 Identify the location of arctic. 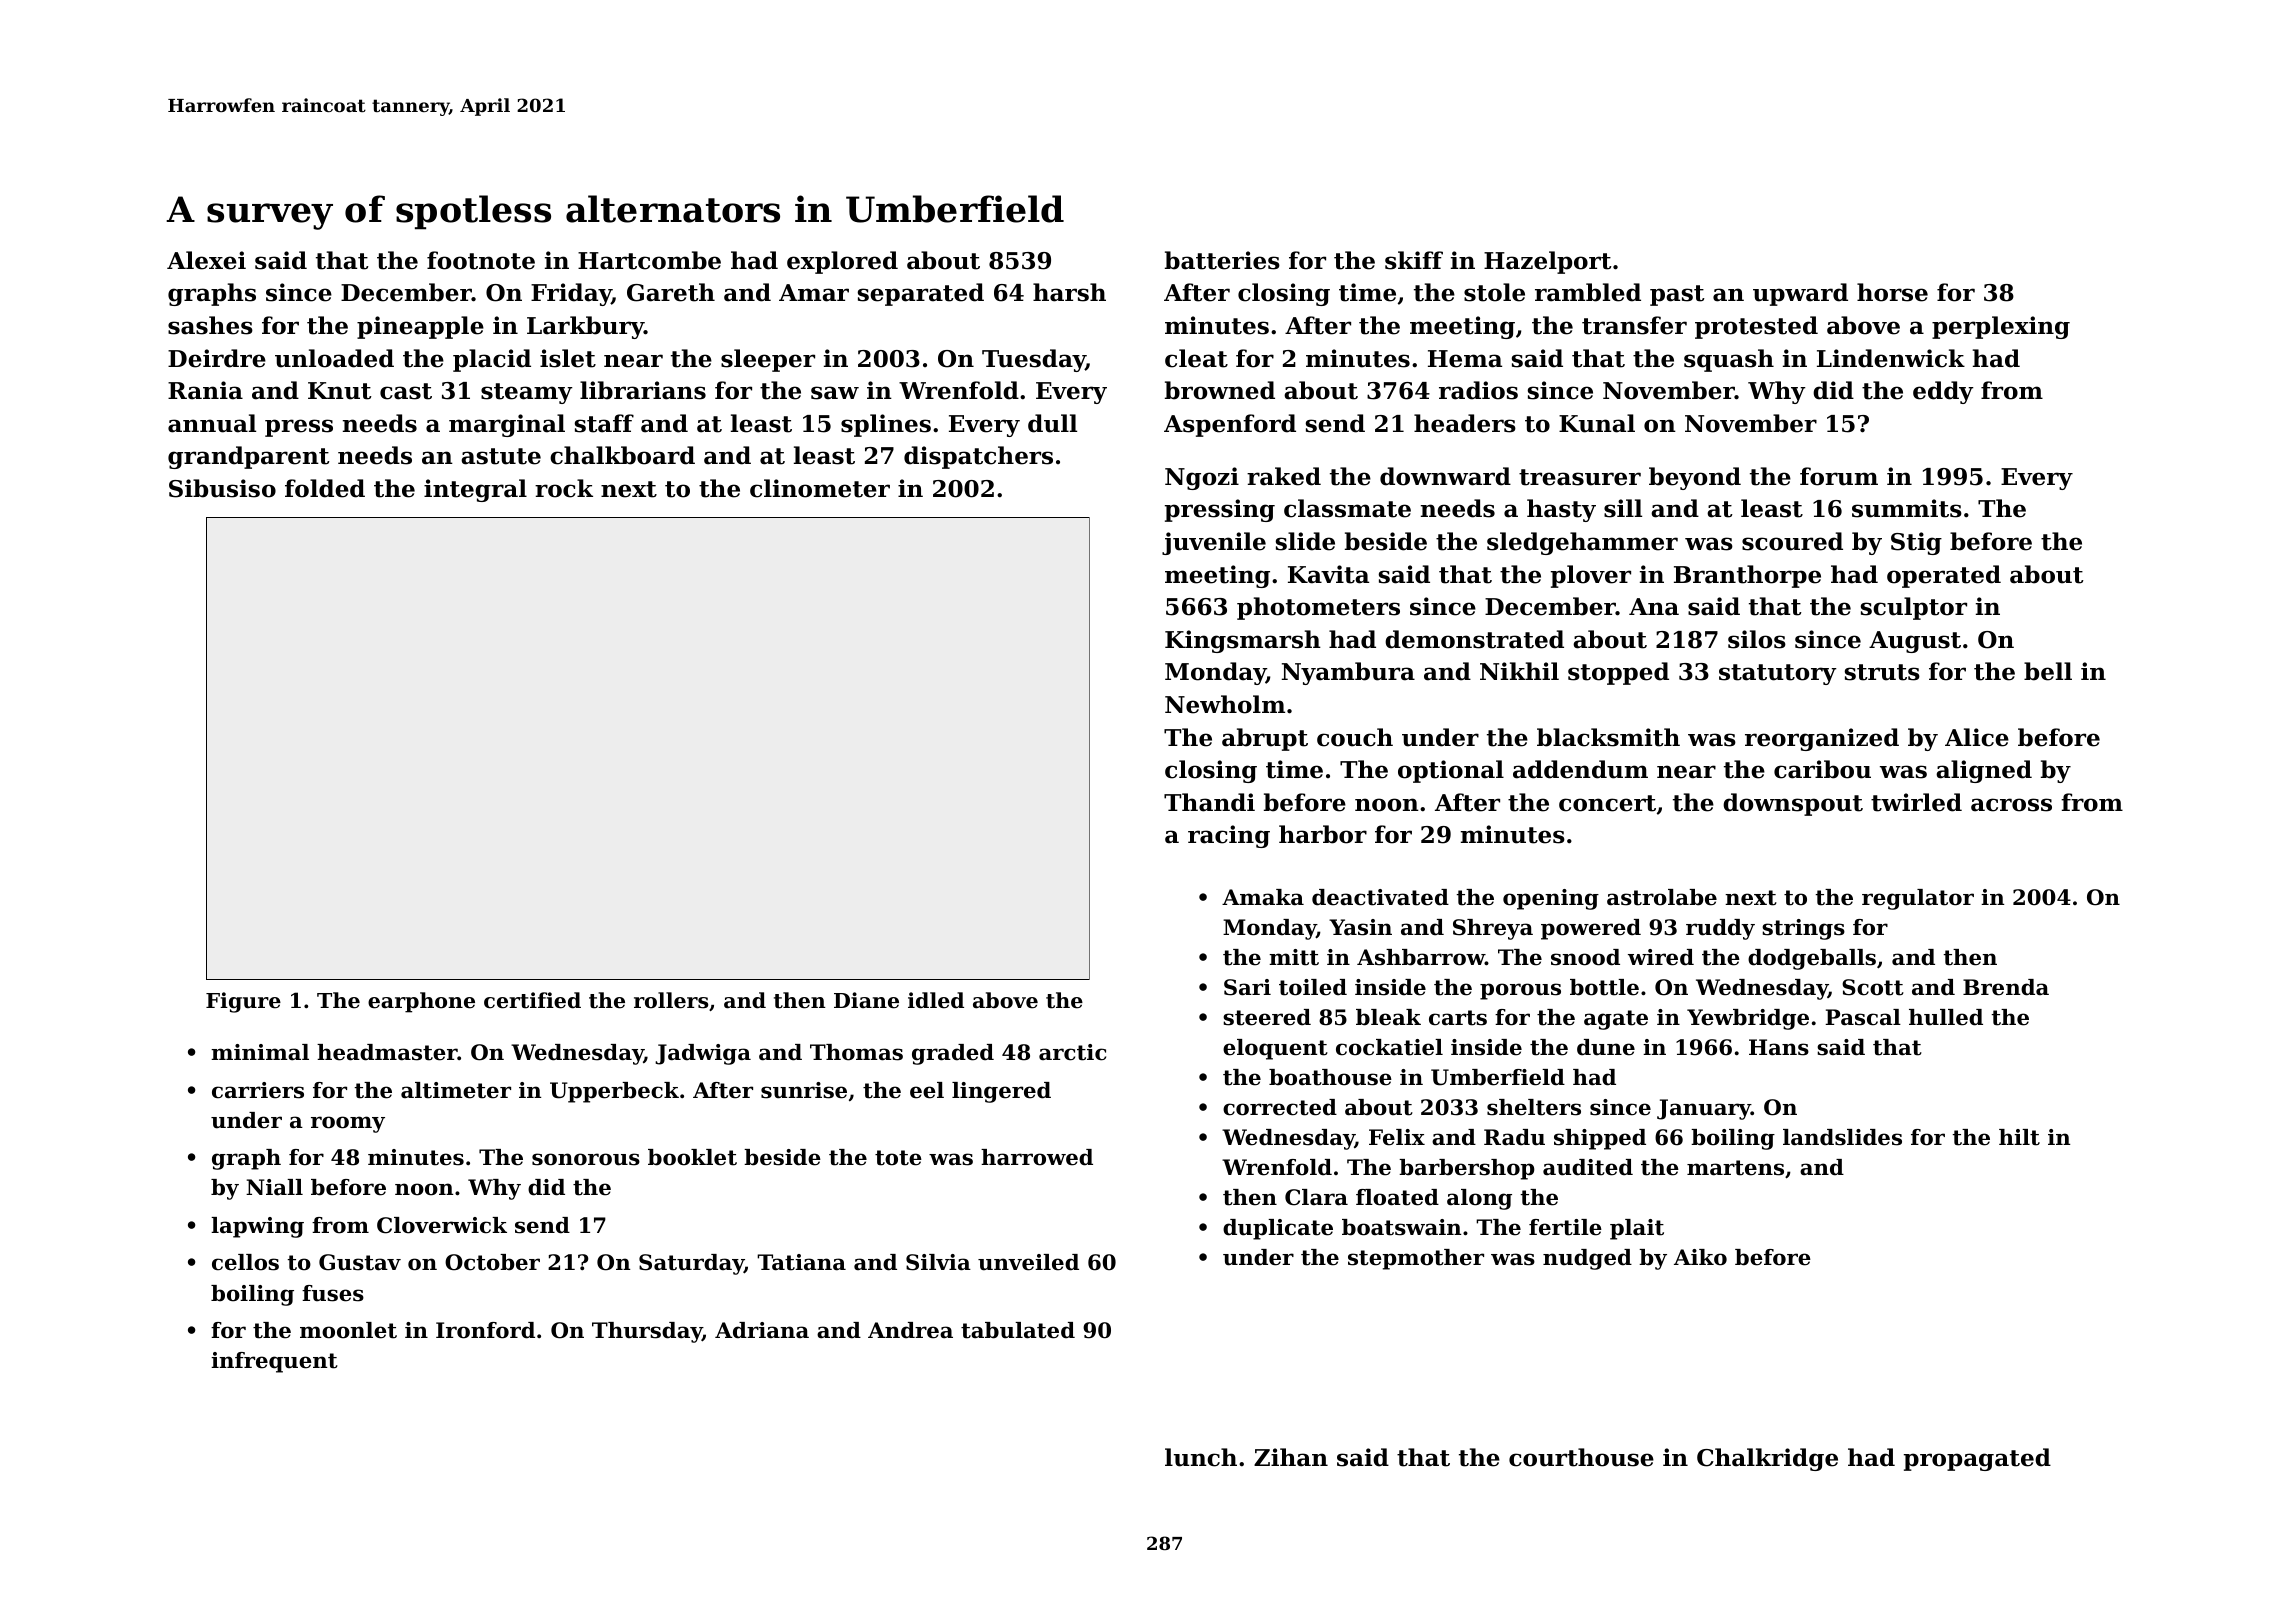
(1072, 1052).
